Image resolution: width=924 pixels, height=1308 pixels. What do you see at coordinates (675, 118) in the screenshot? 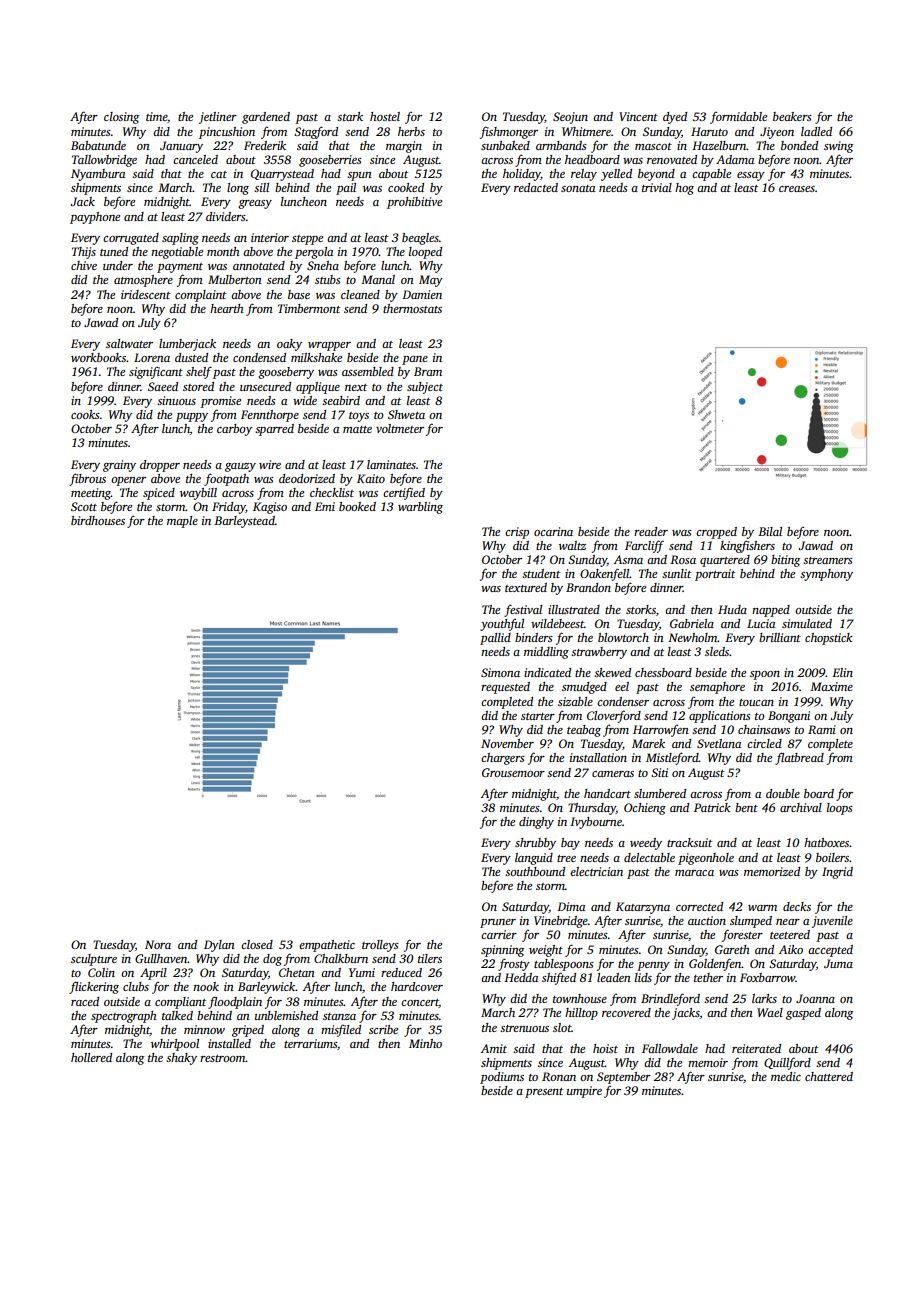
I see `dyed` at bounding box center [675, 118].
